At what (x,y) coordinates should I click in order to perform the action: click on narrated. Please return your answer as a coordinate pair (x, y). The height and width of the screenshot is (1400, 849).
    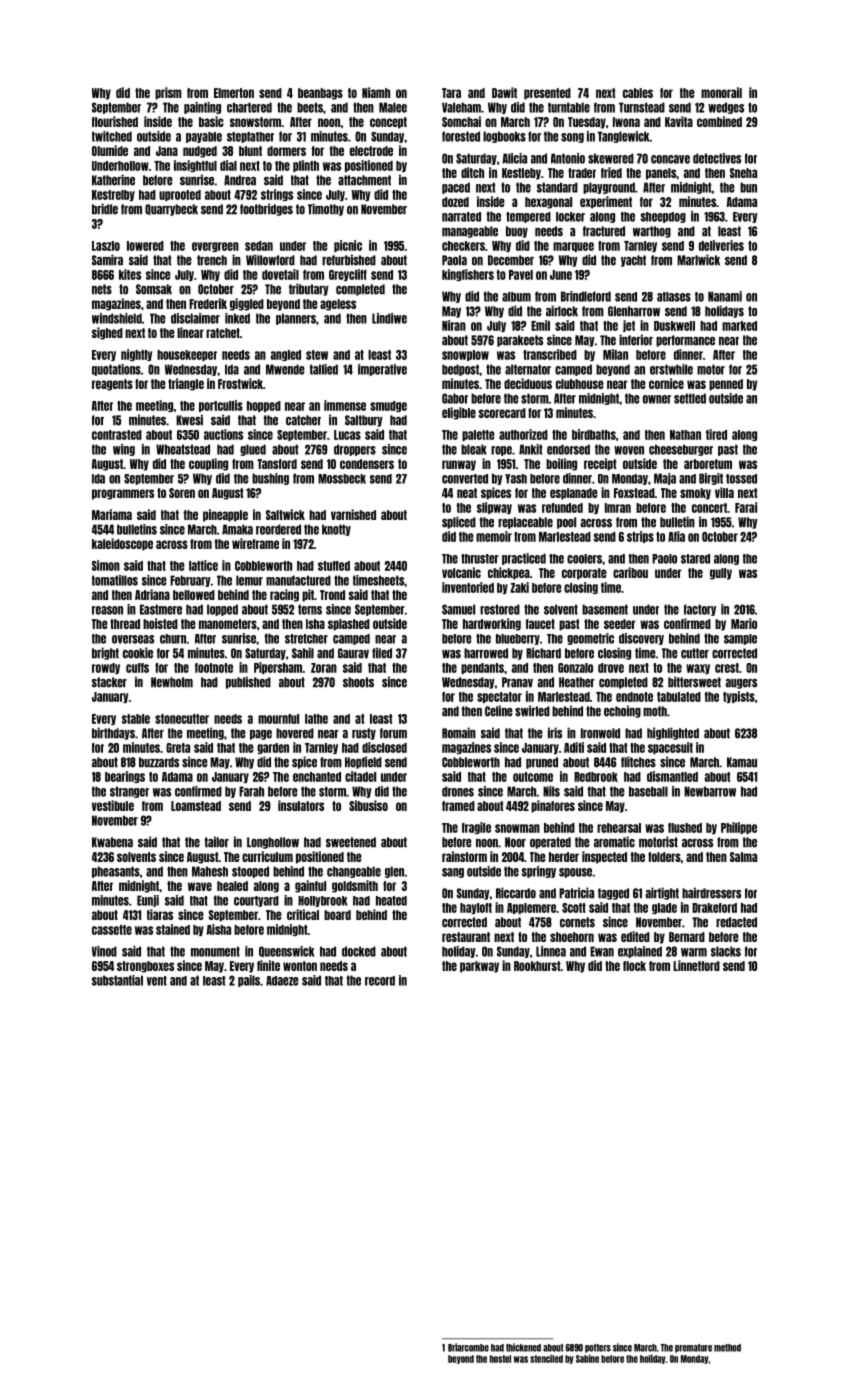
    Looking at the image, I should click on (461, 217).
